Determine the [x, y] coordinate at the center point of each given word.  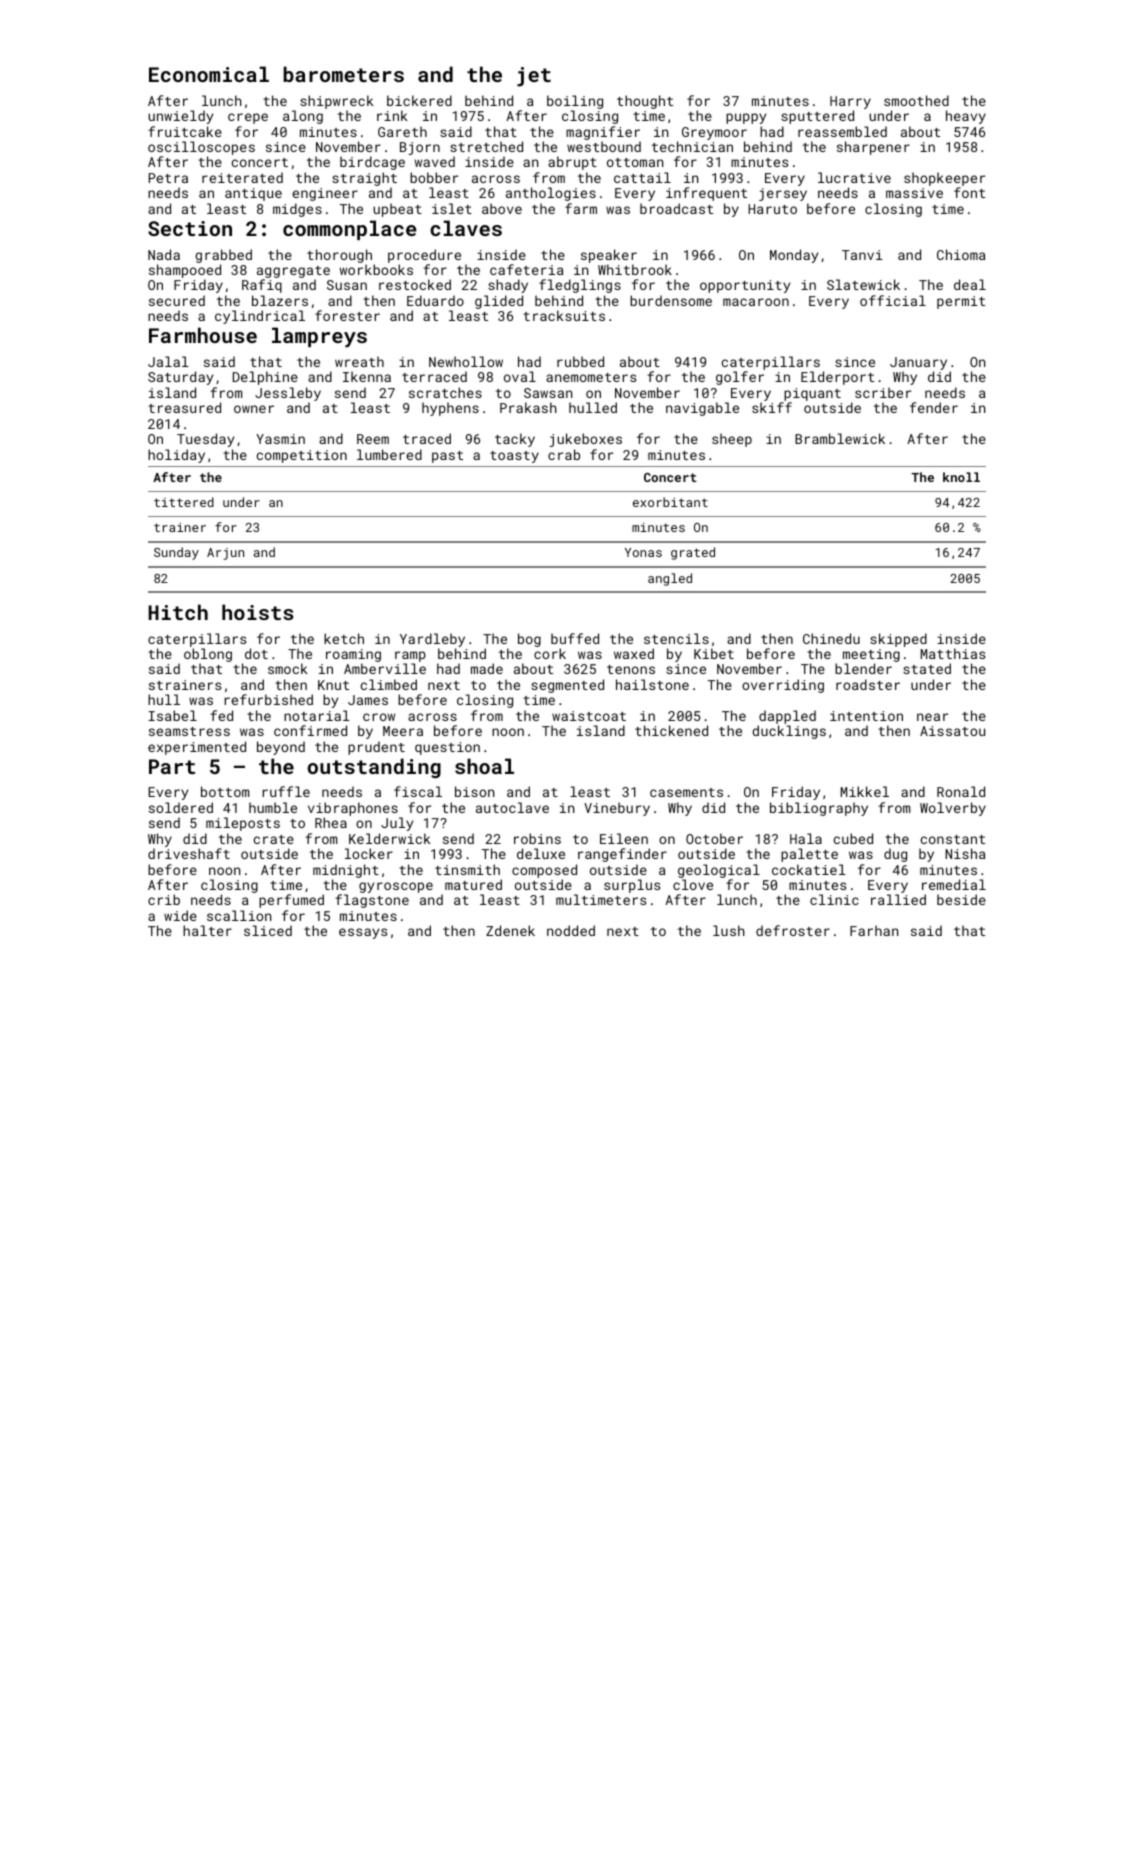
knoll [961, 477]
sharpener [873, 148]
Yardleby [432, 640]
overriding [783, 686]
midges [297, 210]
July [397, 824]
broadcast [676, 208]
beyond [281, 748]
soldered [181, 807]
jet [534, 77]
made [487, 668]
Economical [209, 74]
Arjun [225, 554]
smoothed [916, 100]
